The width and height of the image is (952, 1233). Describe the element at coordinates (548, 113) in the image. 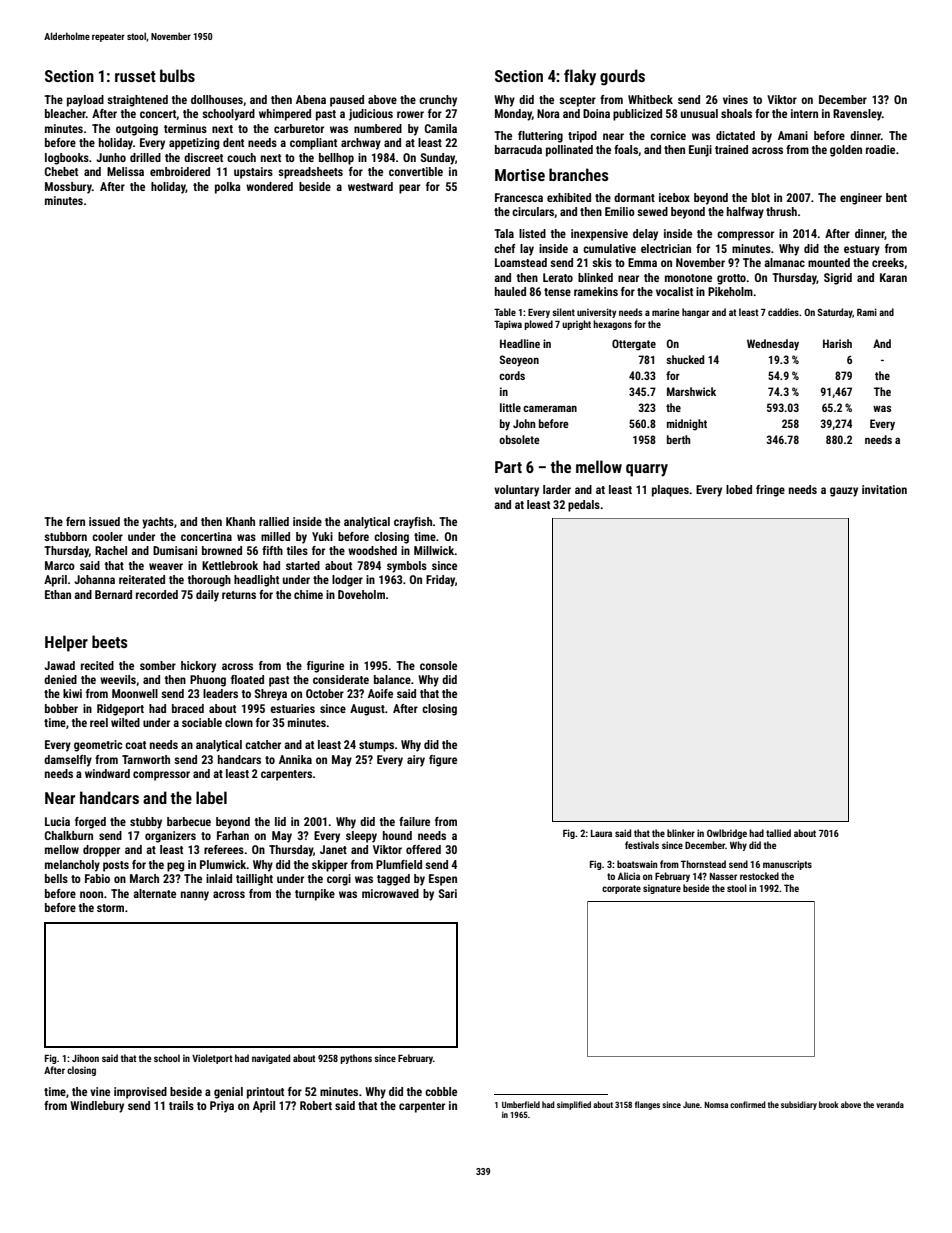

I see `Nora` at that location.
